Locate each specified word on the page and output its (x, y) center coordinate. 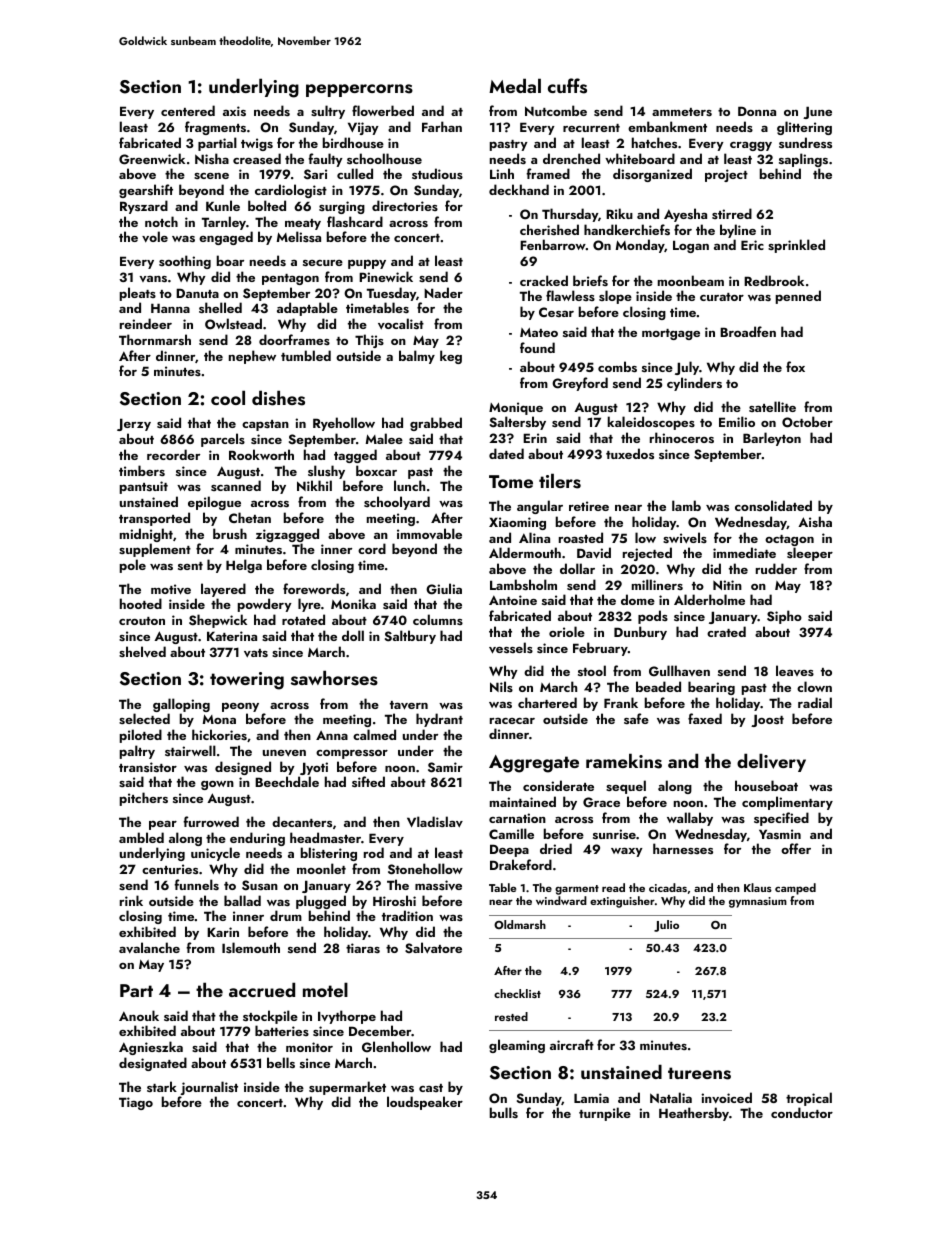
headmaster (325, 837)
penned (798, 297)
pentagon (290, 279)
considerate (558, 785)
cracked (544, 280)
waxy (627, 852)
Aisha (815, 521)
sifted (368, 781)
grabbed (436, 424)
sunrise (614, 834)
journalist (209, 1088)
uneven (284, 753)
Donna (757, 111)
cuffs (567, 86)
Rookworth (261, 454)
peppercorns (359, 90)
